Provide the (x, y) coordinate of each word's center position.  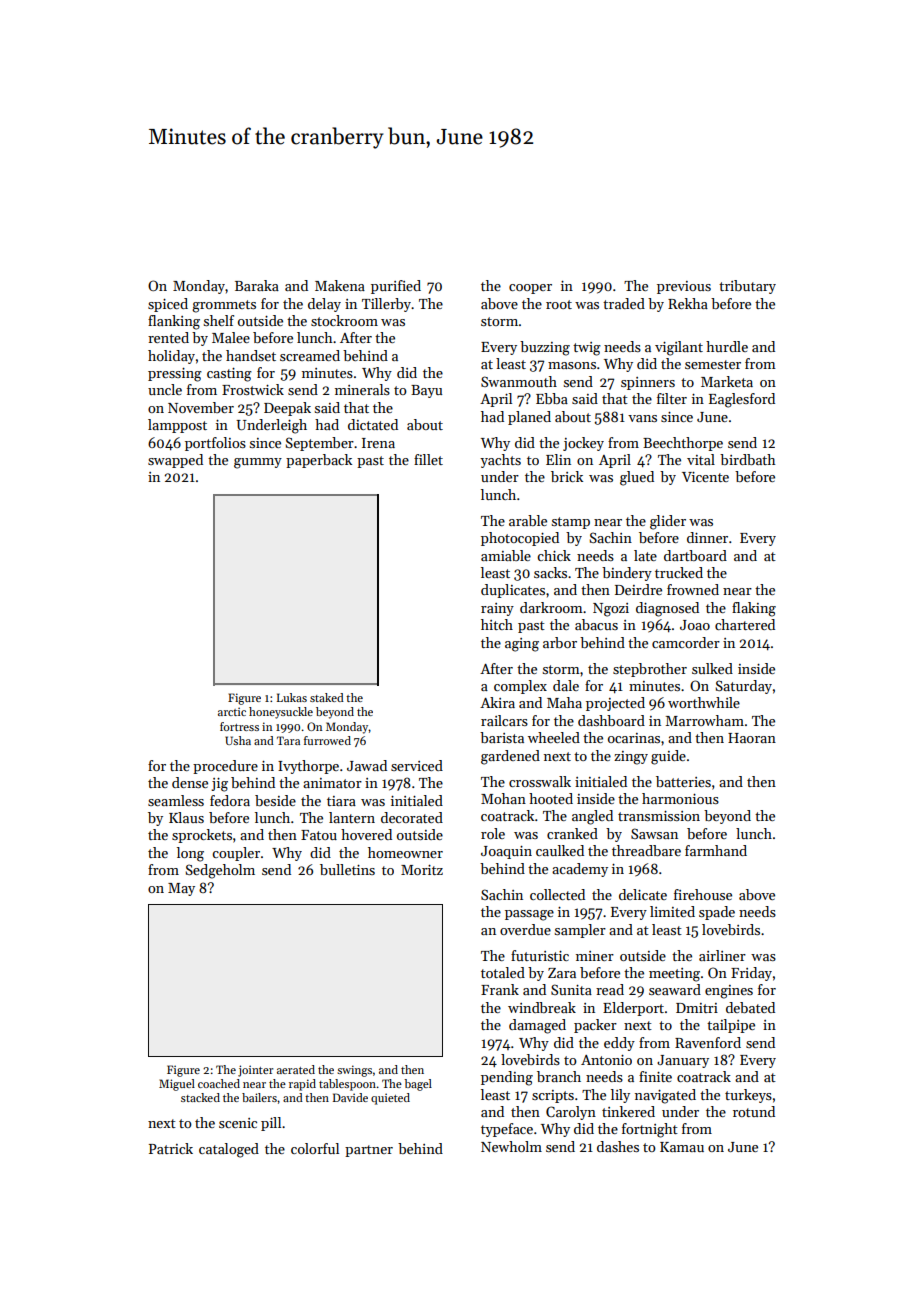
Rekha (688, 303)
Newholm (511, 1146)
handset (251, 355)
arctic (232, 711)
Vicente (705, 477)
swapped (175, 461)
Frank (500, 989)
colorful (315, 1148)
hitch (497, 624)
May (181, 889)
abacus (596, 624)
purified (396, 287)
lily (620, 1096)
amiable (506, 555)
